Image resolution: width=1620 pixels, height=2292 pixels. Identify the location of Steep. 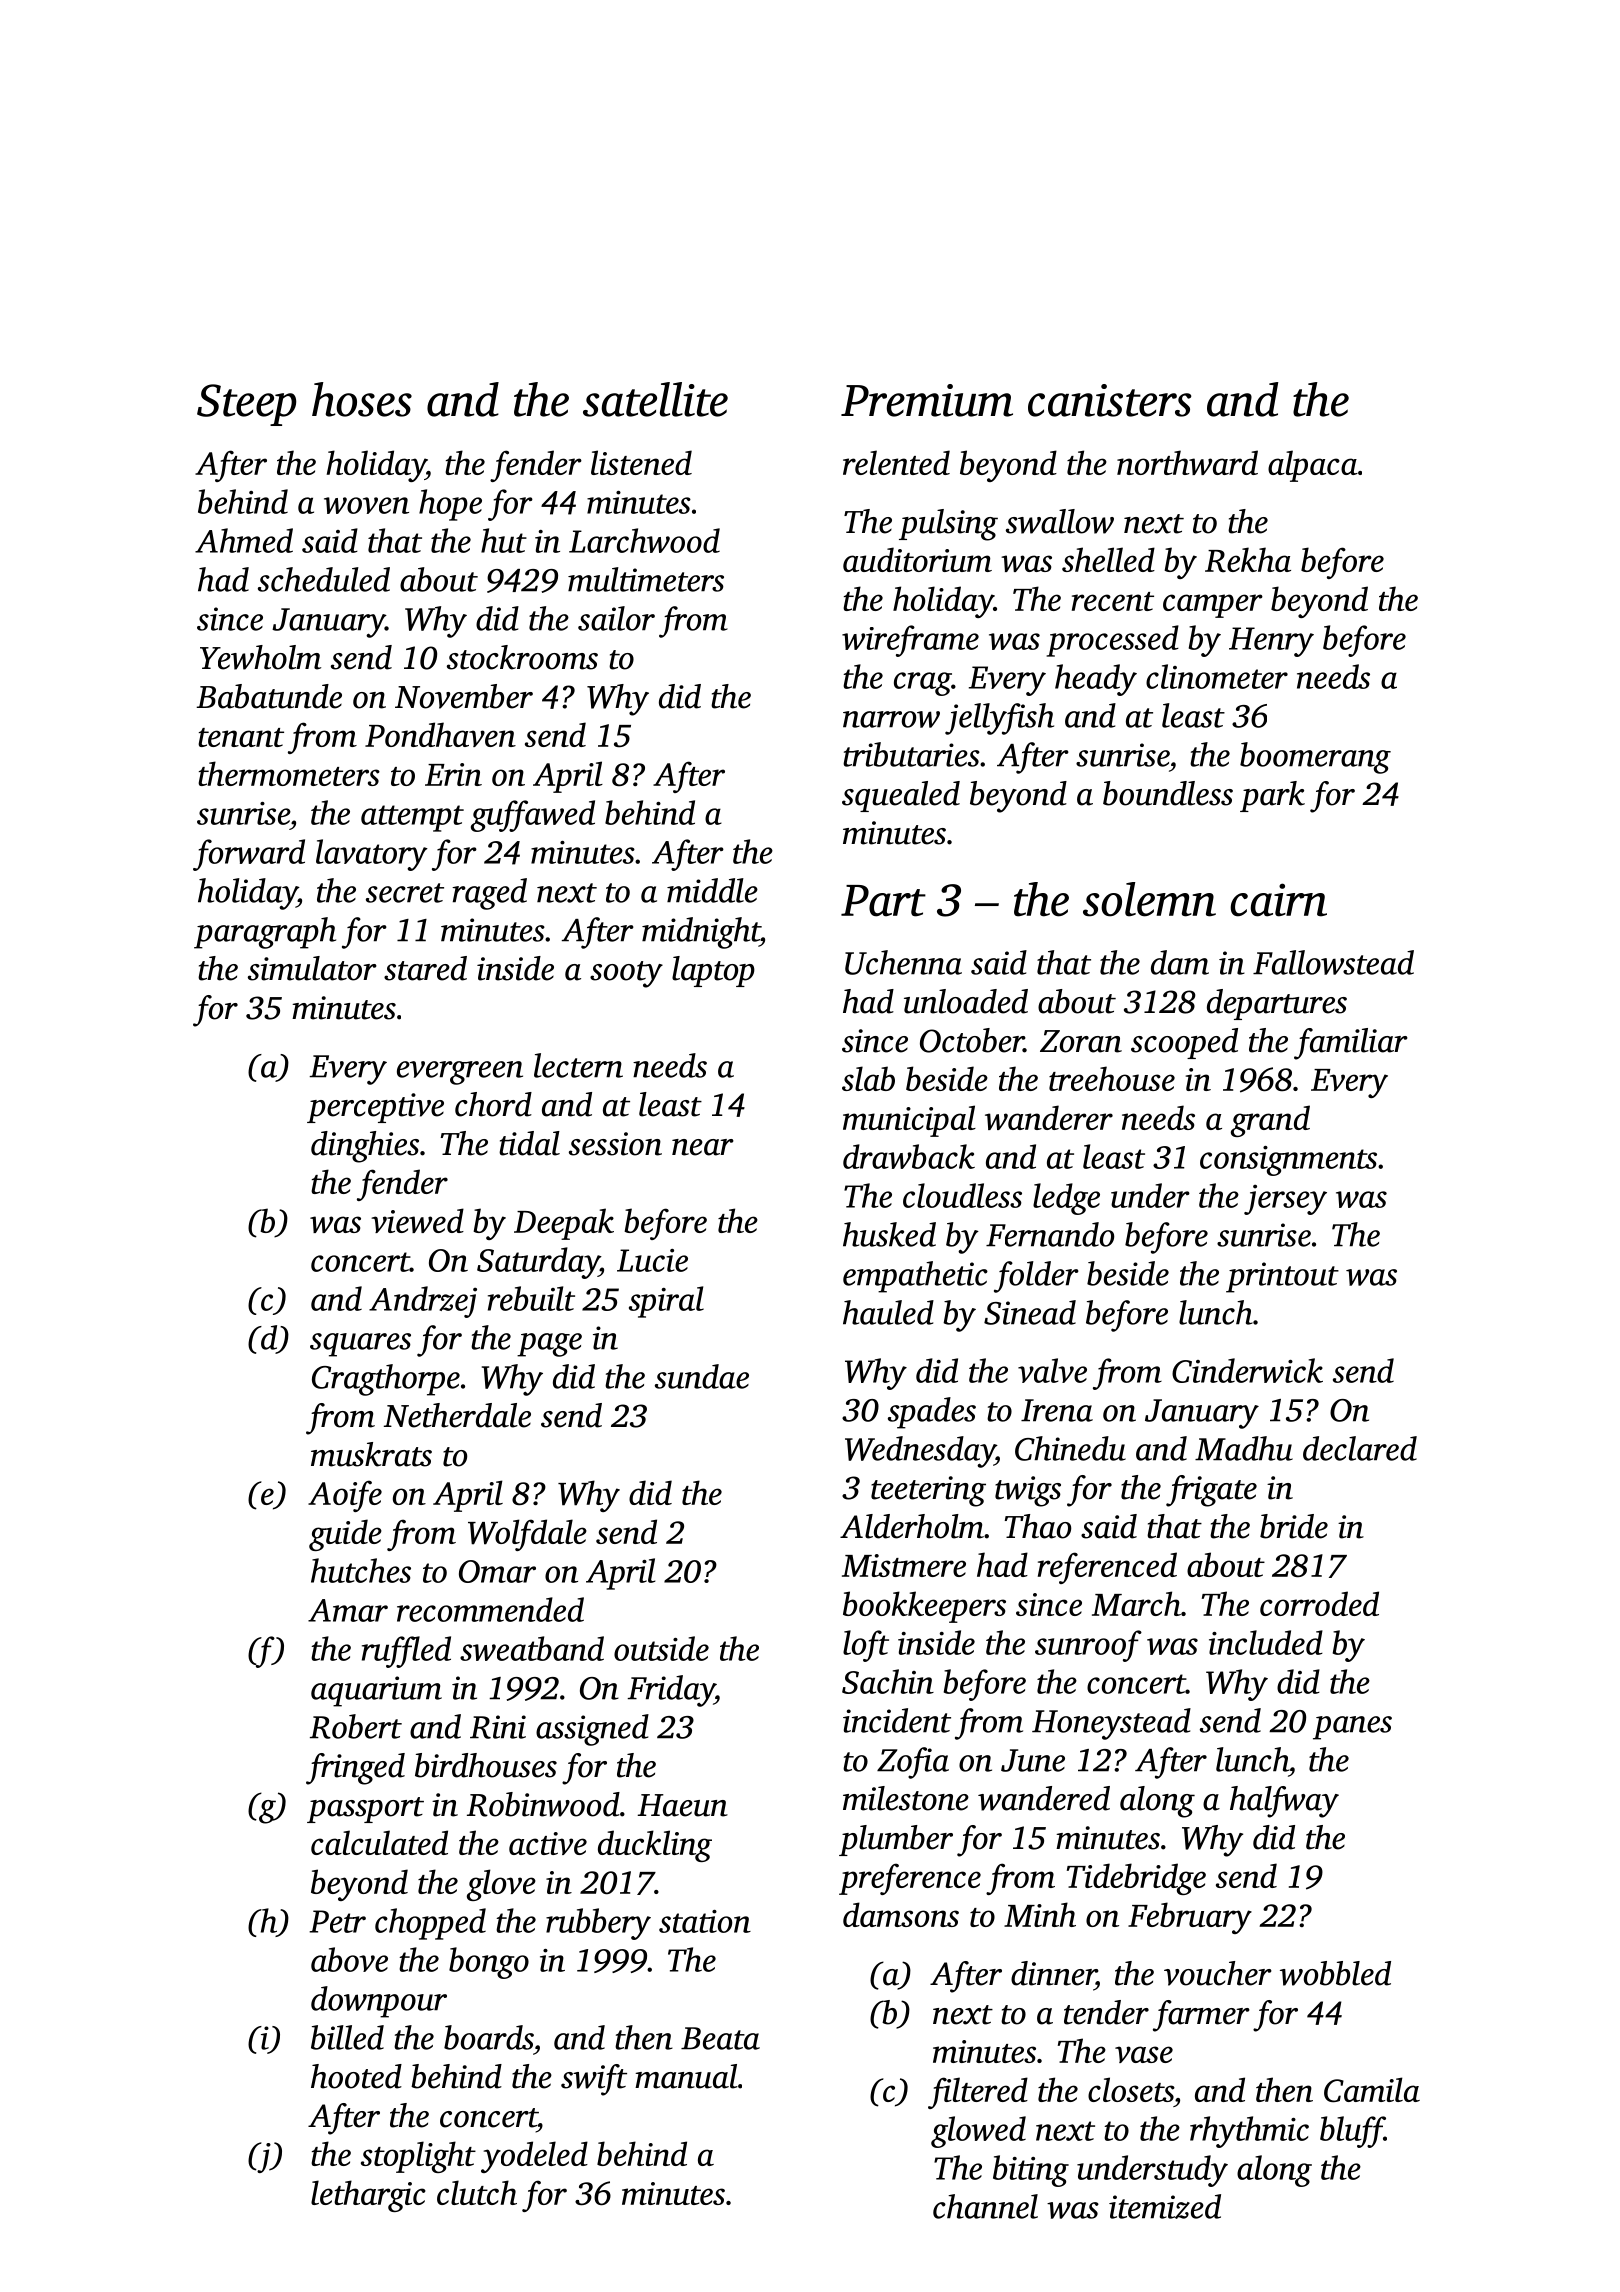
(246, 405).
